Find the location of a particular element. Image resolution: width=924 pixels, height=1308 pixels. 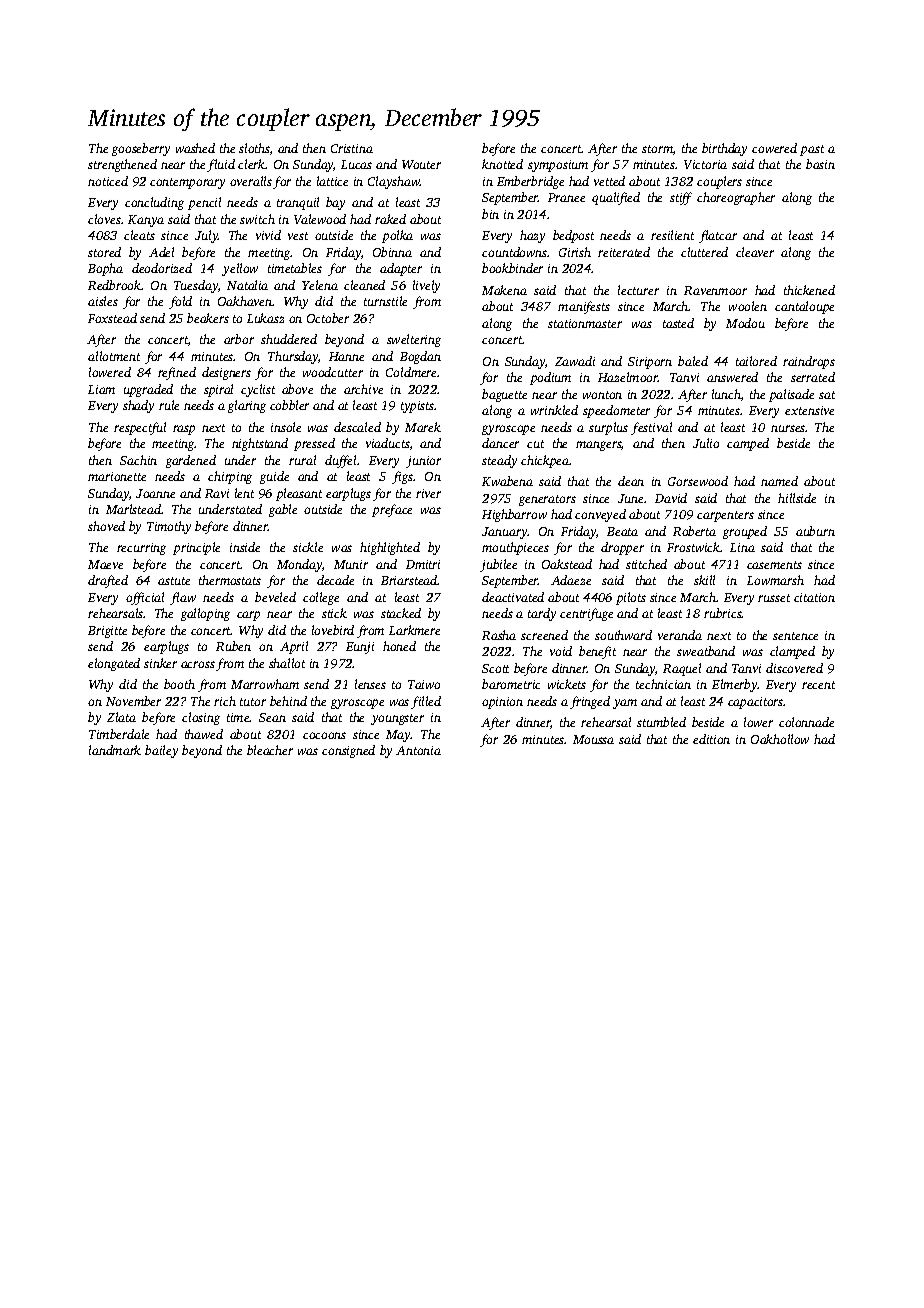

cleaver is located at coordinates (755, 252).
